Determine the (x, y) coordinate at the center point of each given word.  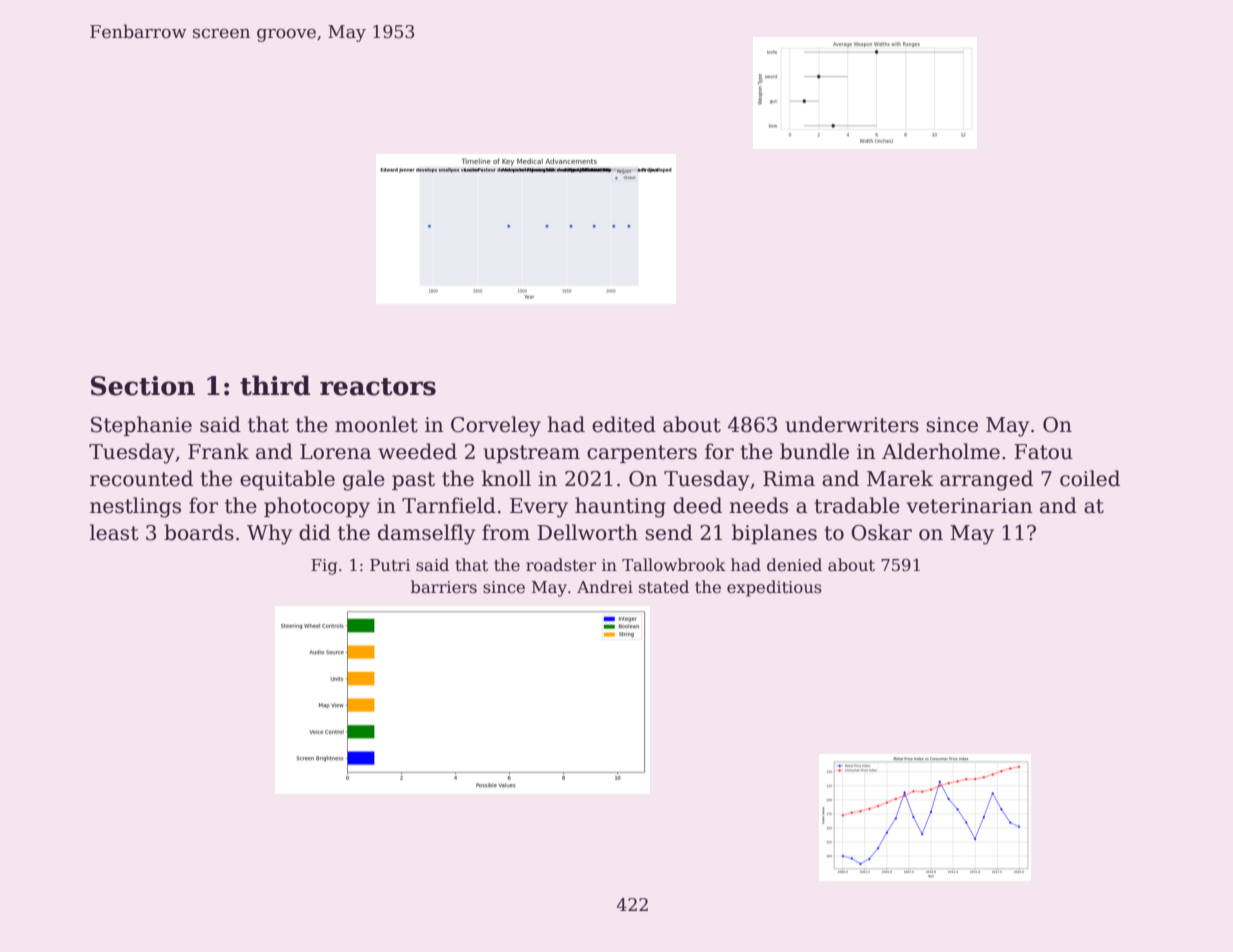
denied (794, 565)
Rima (789, 479)
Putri (390, 565)
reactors (378, 387)
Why (269, 534)
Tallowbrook (674, 564)
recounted (141, 478)
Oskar (881, 532)
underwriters (852, 424)
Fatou (1043, 452)
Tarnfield (449, 505)
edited (624, 424)
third (275, 385)
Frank (218, 451)
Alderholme (941, 451)
